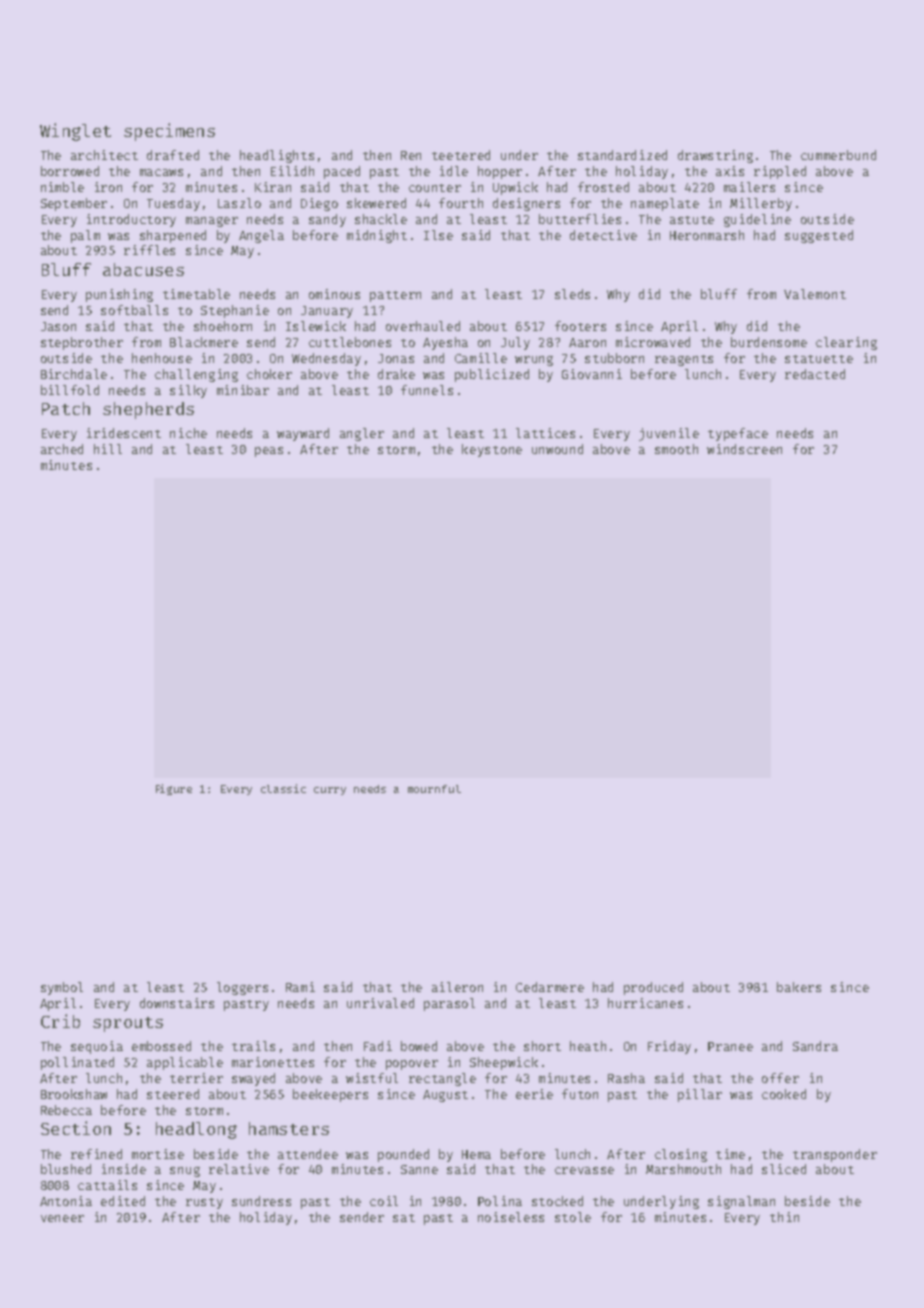 This page has width=924, height=1308. I want to click on veneer, so click(62, 1218).
